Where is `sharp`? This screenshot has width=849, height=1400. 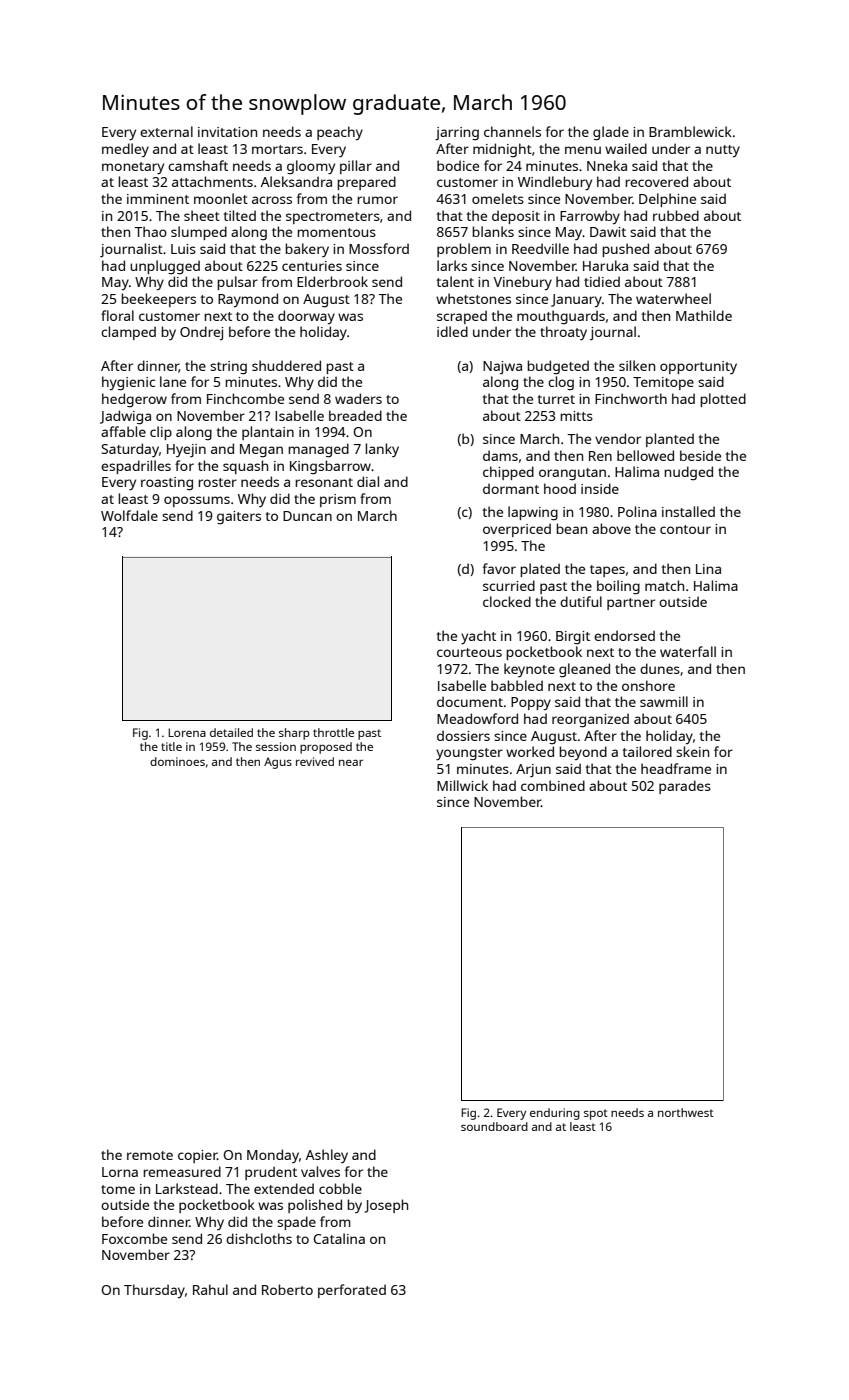 sharp is located at coordinates (294, 734).
